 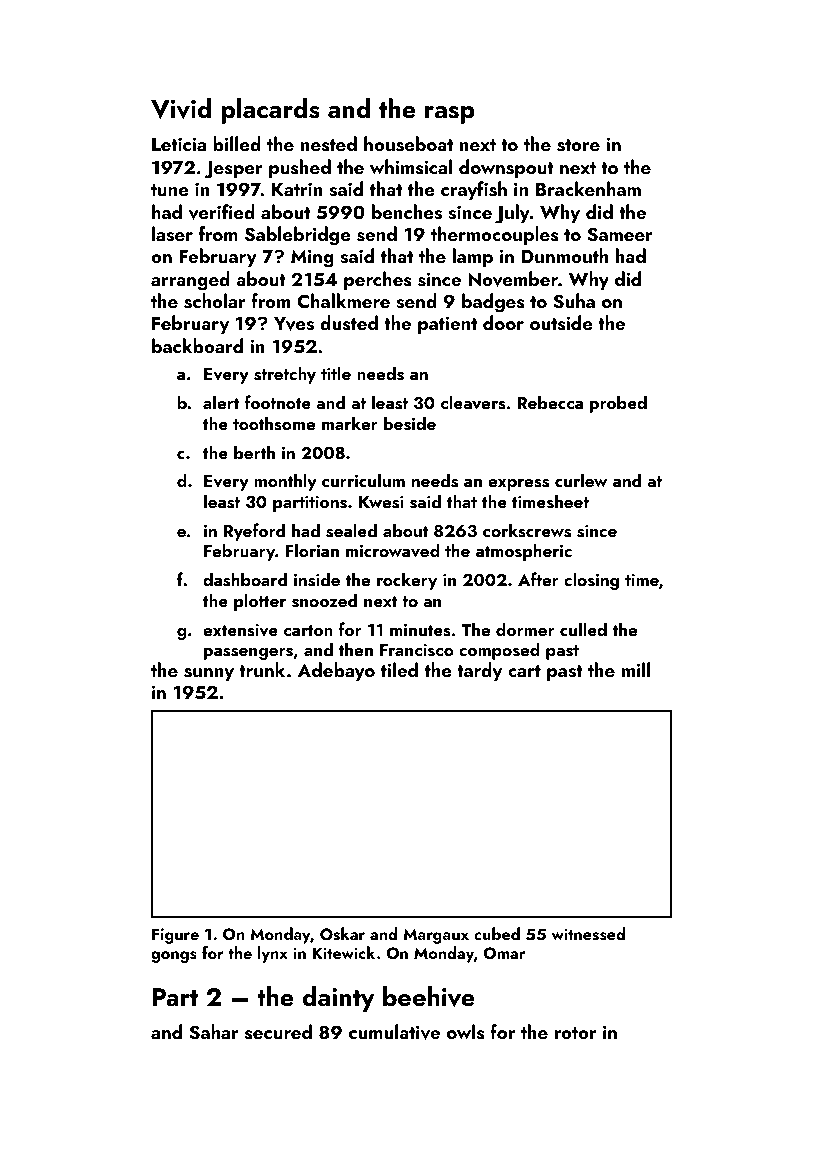 I want to click on store, so click(x=578, y=145).
